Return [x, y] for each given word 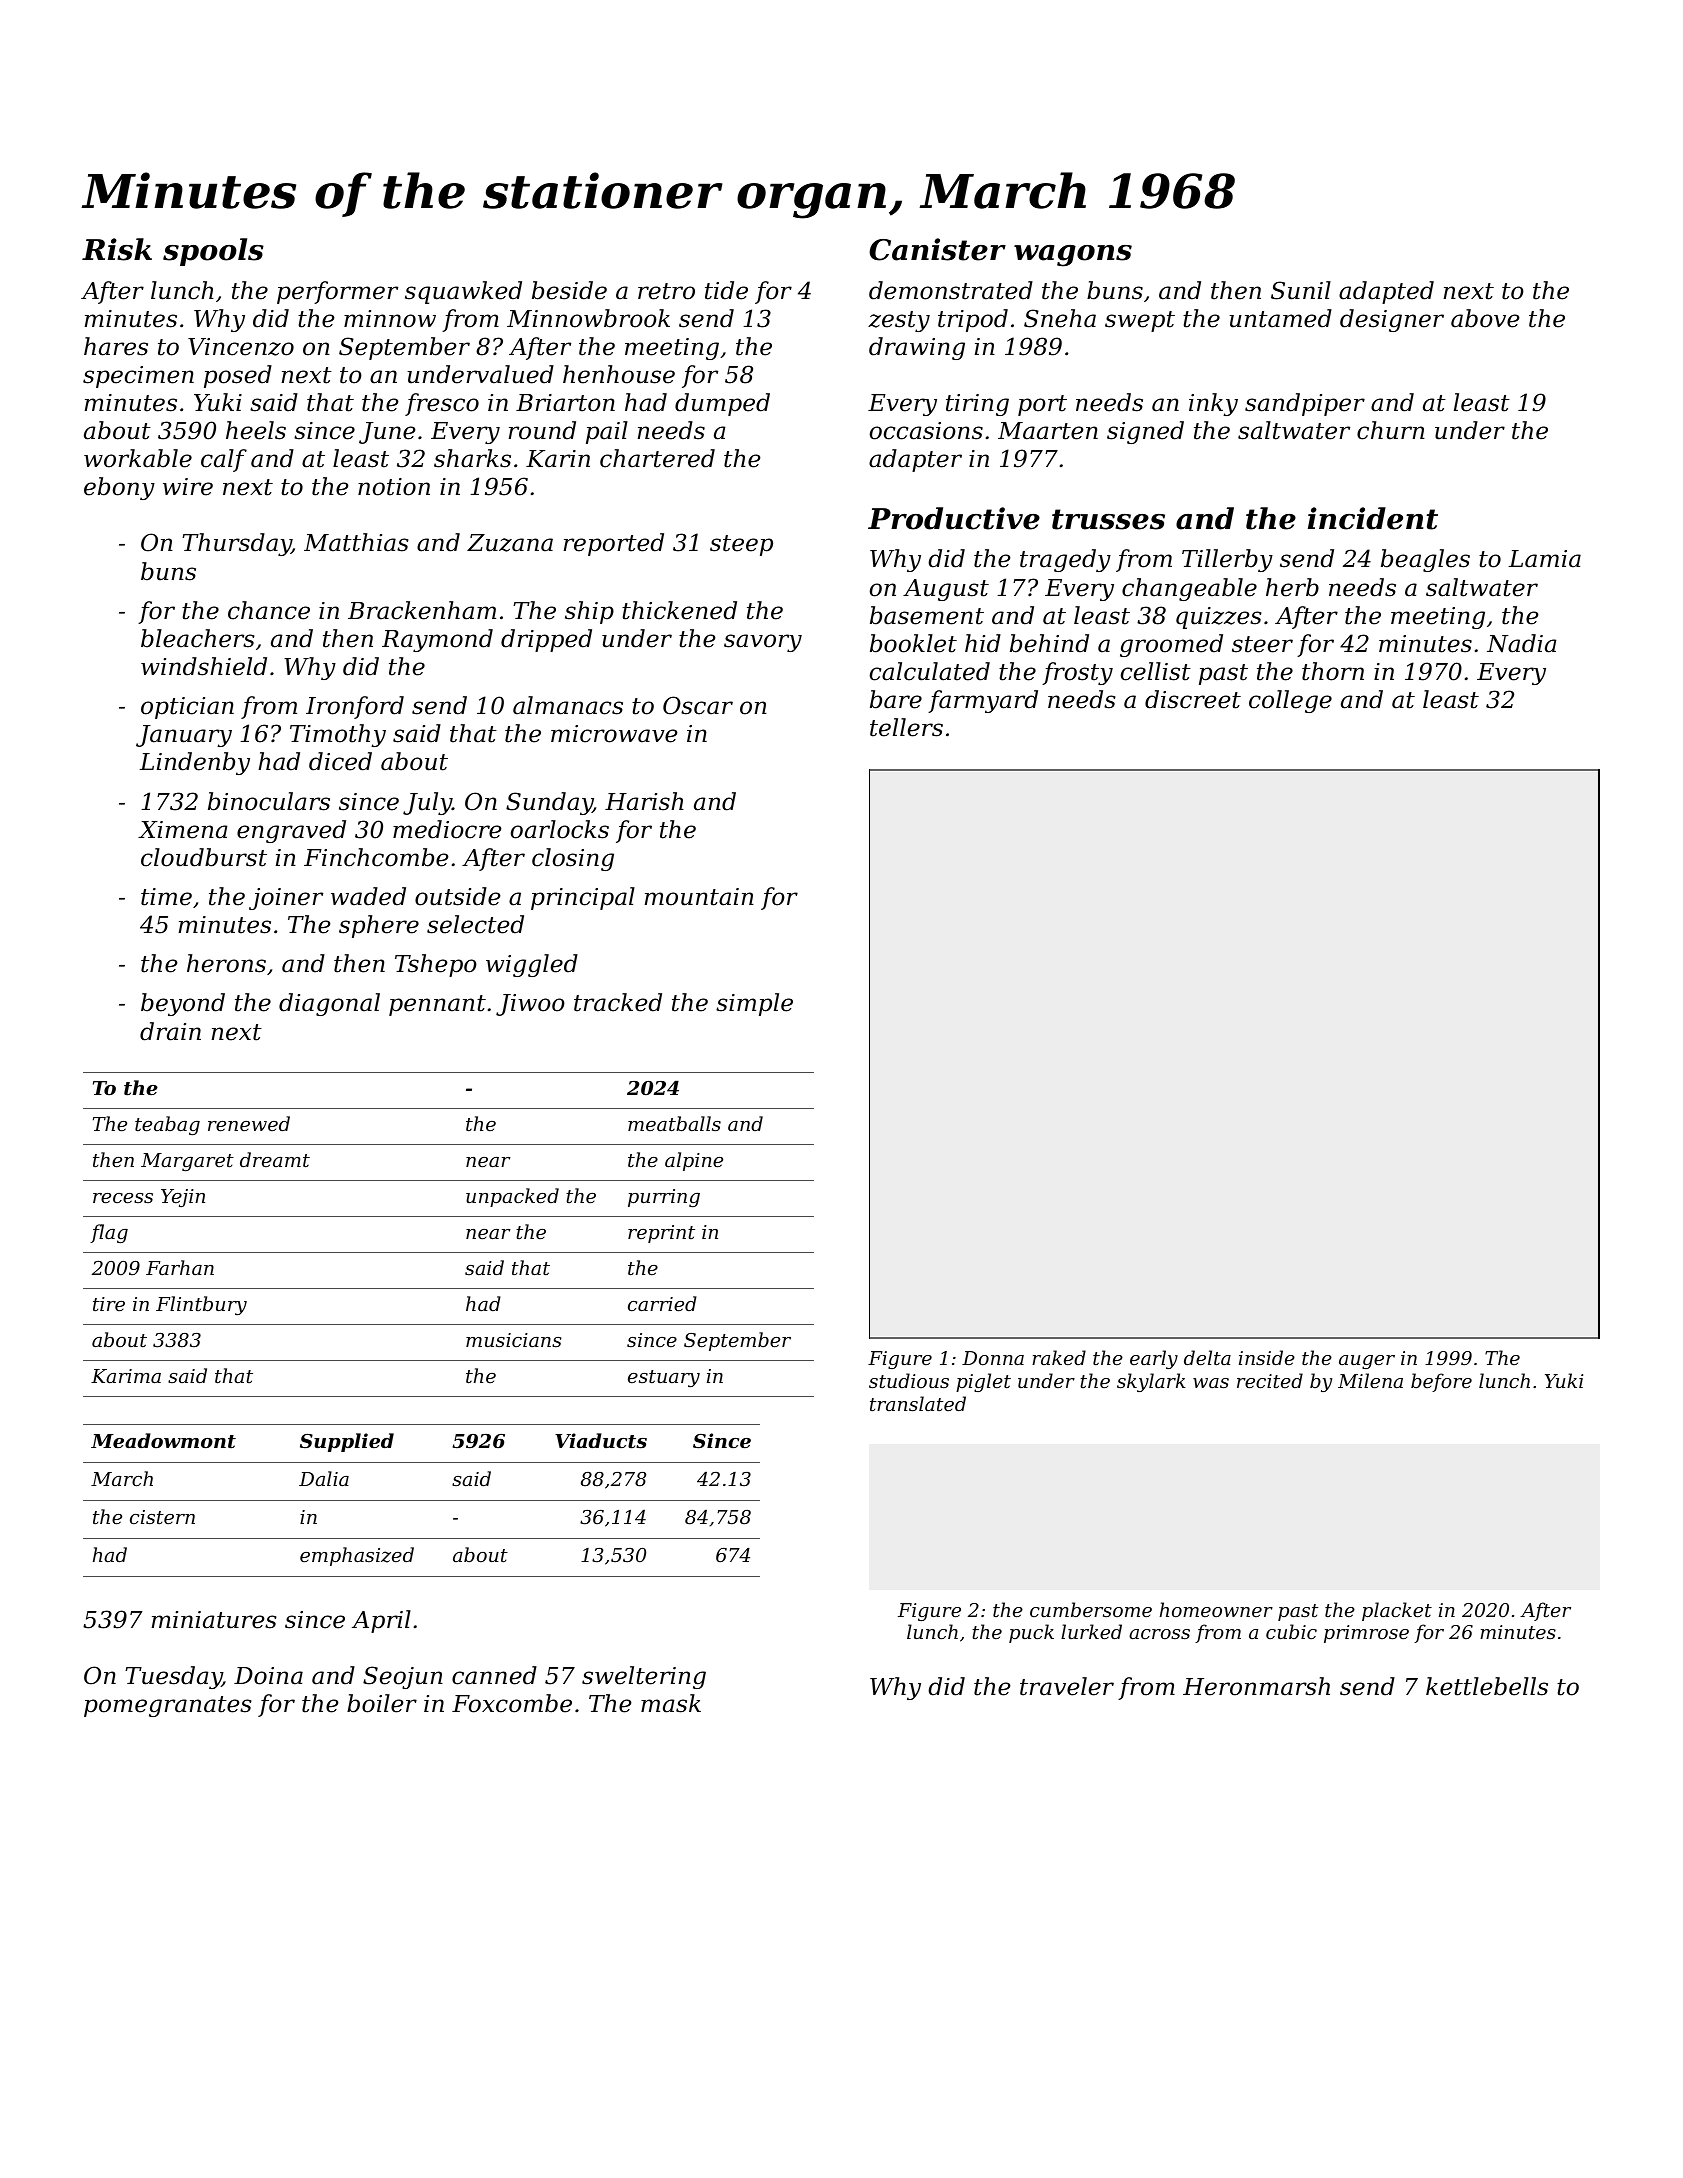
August [946, 590]
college [1290, 701]
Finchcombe [376, 857]
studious [909, 1380]
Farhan [180, 1267]
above [1485, 318]
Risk [117, 249]
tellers [906, 727]
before [1441, 1382]
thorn [1333, 671]
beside [569, 290]
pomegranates [168, 1706]
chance [269, 610]
